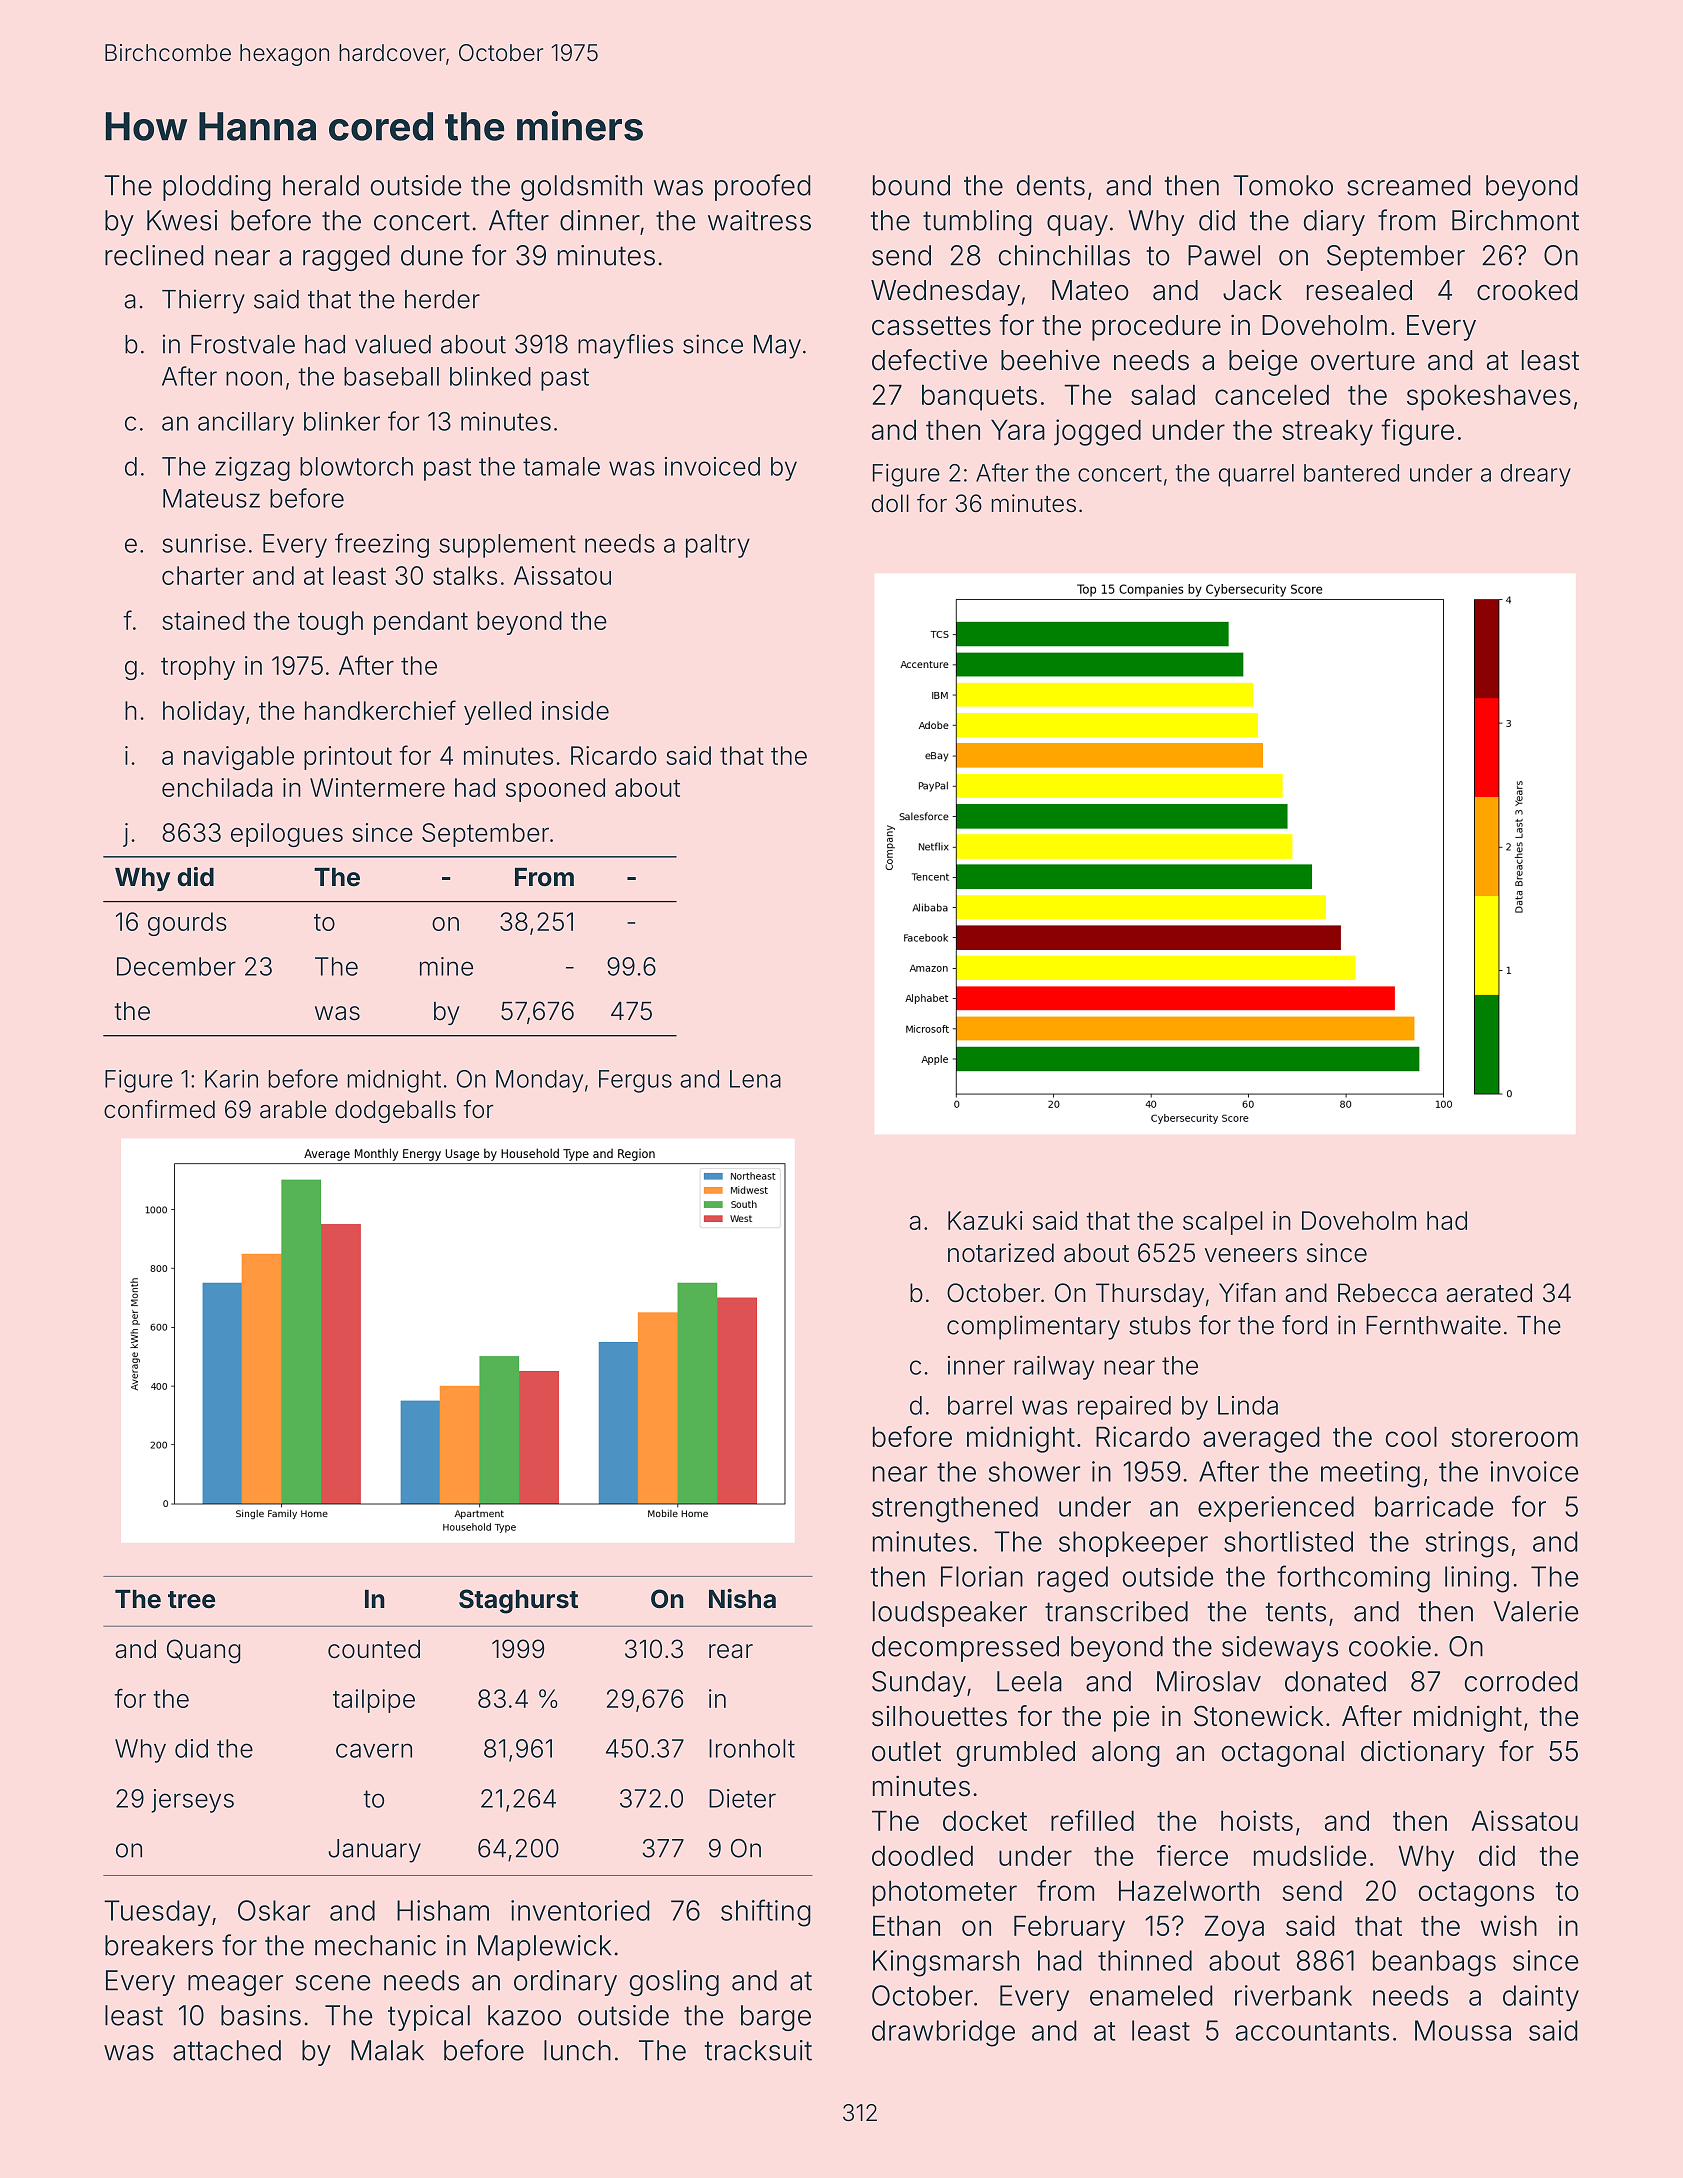  Describe the element at coordinates (742, 1599) in the page. I see `Nisha` at that location.
